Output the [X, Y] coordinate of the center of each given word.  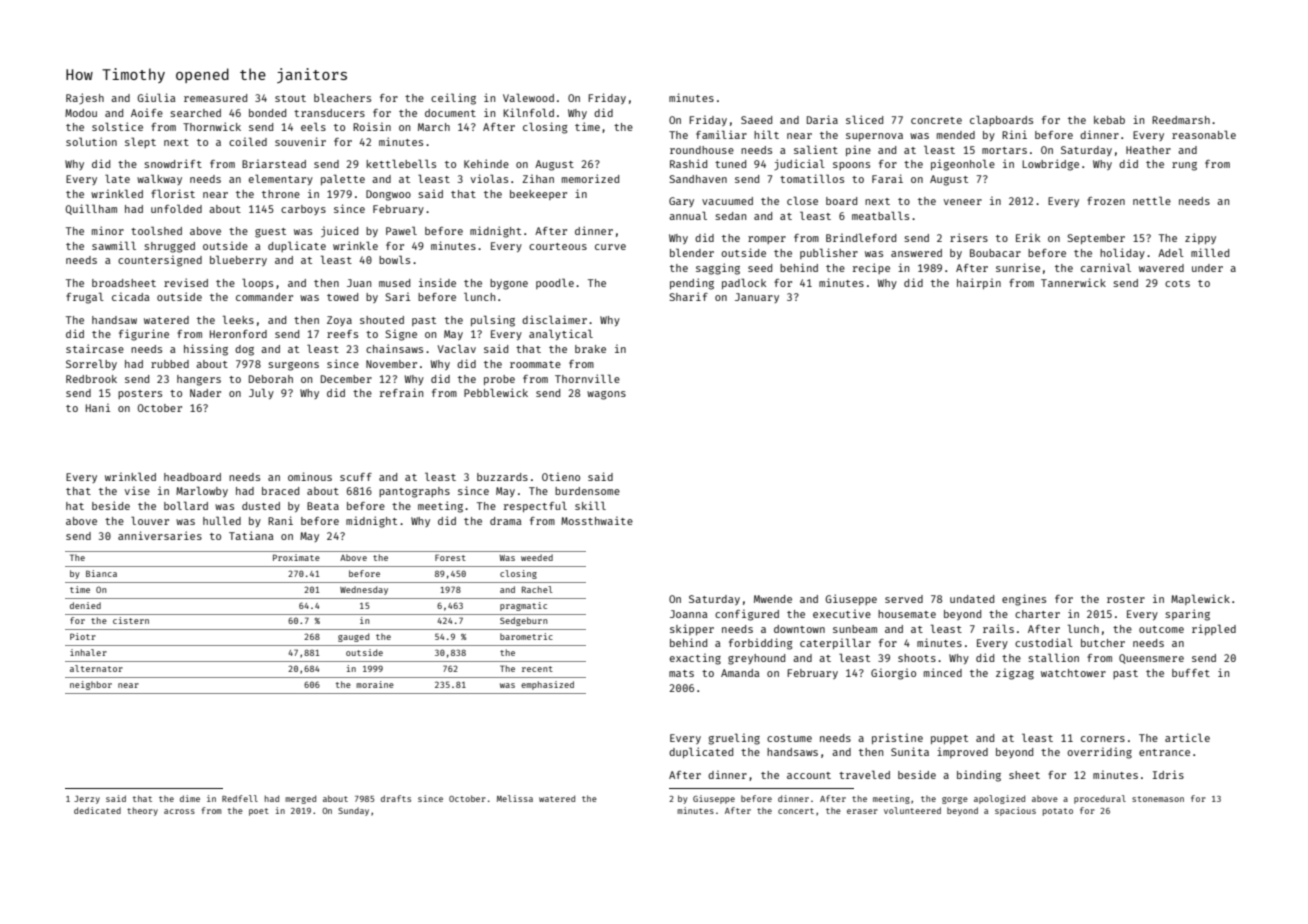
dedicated [97, 810]
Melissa [515, 798]
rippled [1214, 629]
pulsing [493, 321]
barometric [526, 636]
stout [290, 98]
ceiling [453, 99]
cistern [131, 620]
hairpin [979, 283]
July [261, 393]
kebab [1109, 120]
